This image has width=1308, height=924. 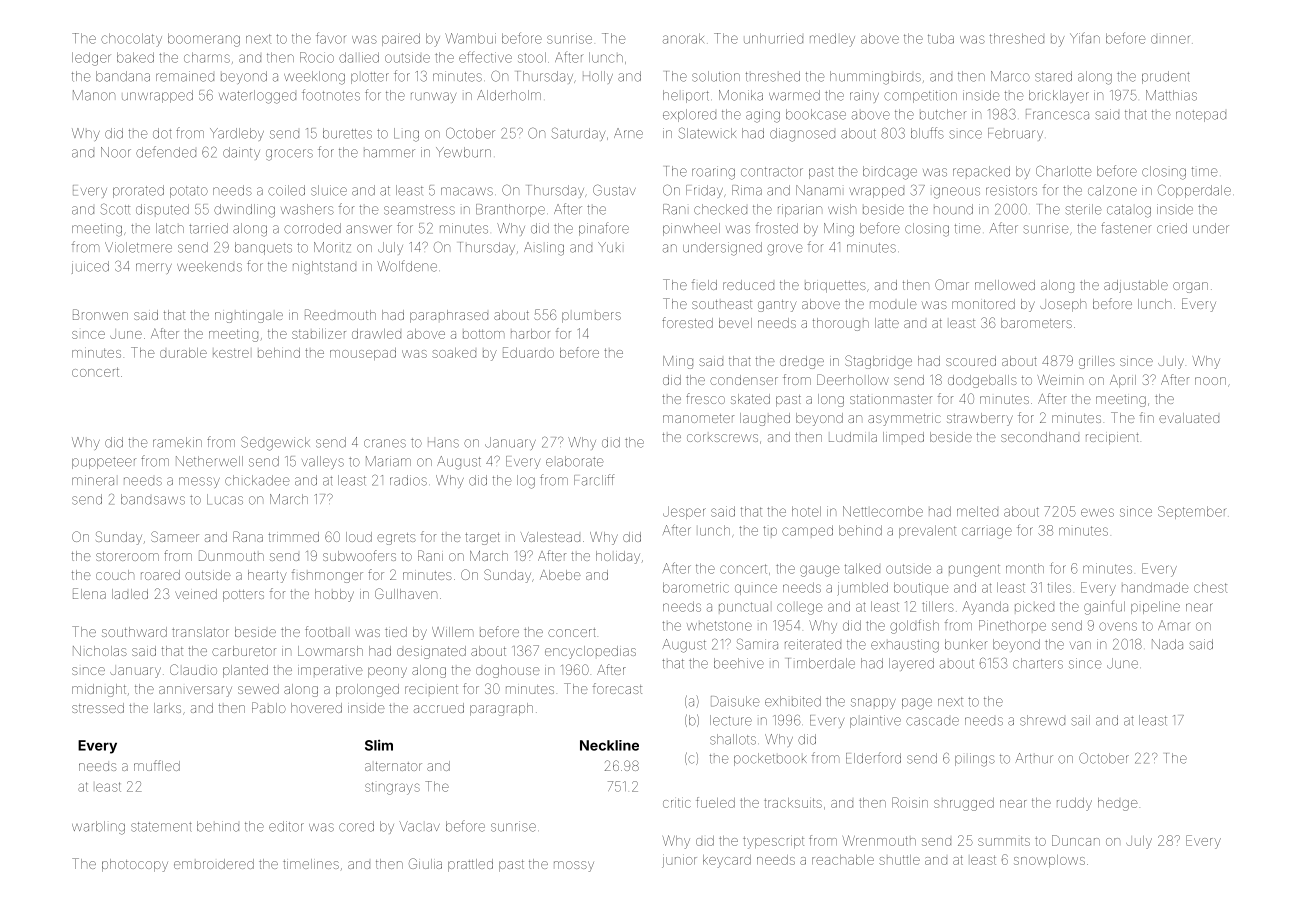 What do you see at coordinates (591, 317) in the image?
I see `plumbers` at bounding box center [591, 317].
